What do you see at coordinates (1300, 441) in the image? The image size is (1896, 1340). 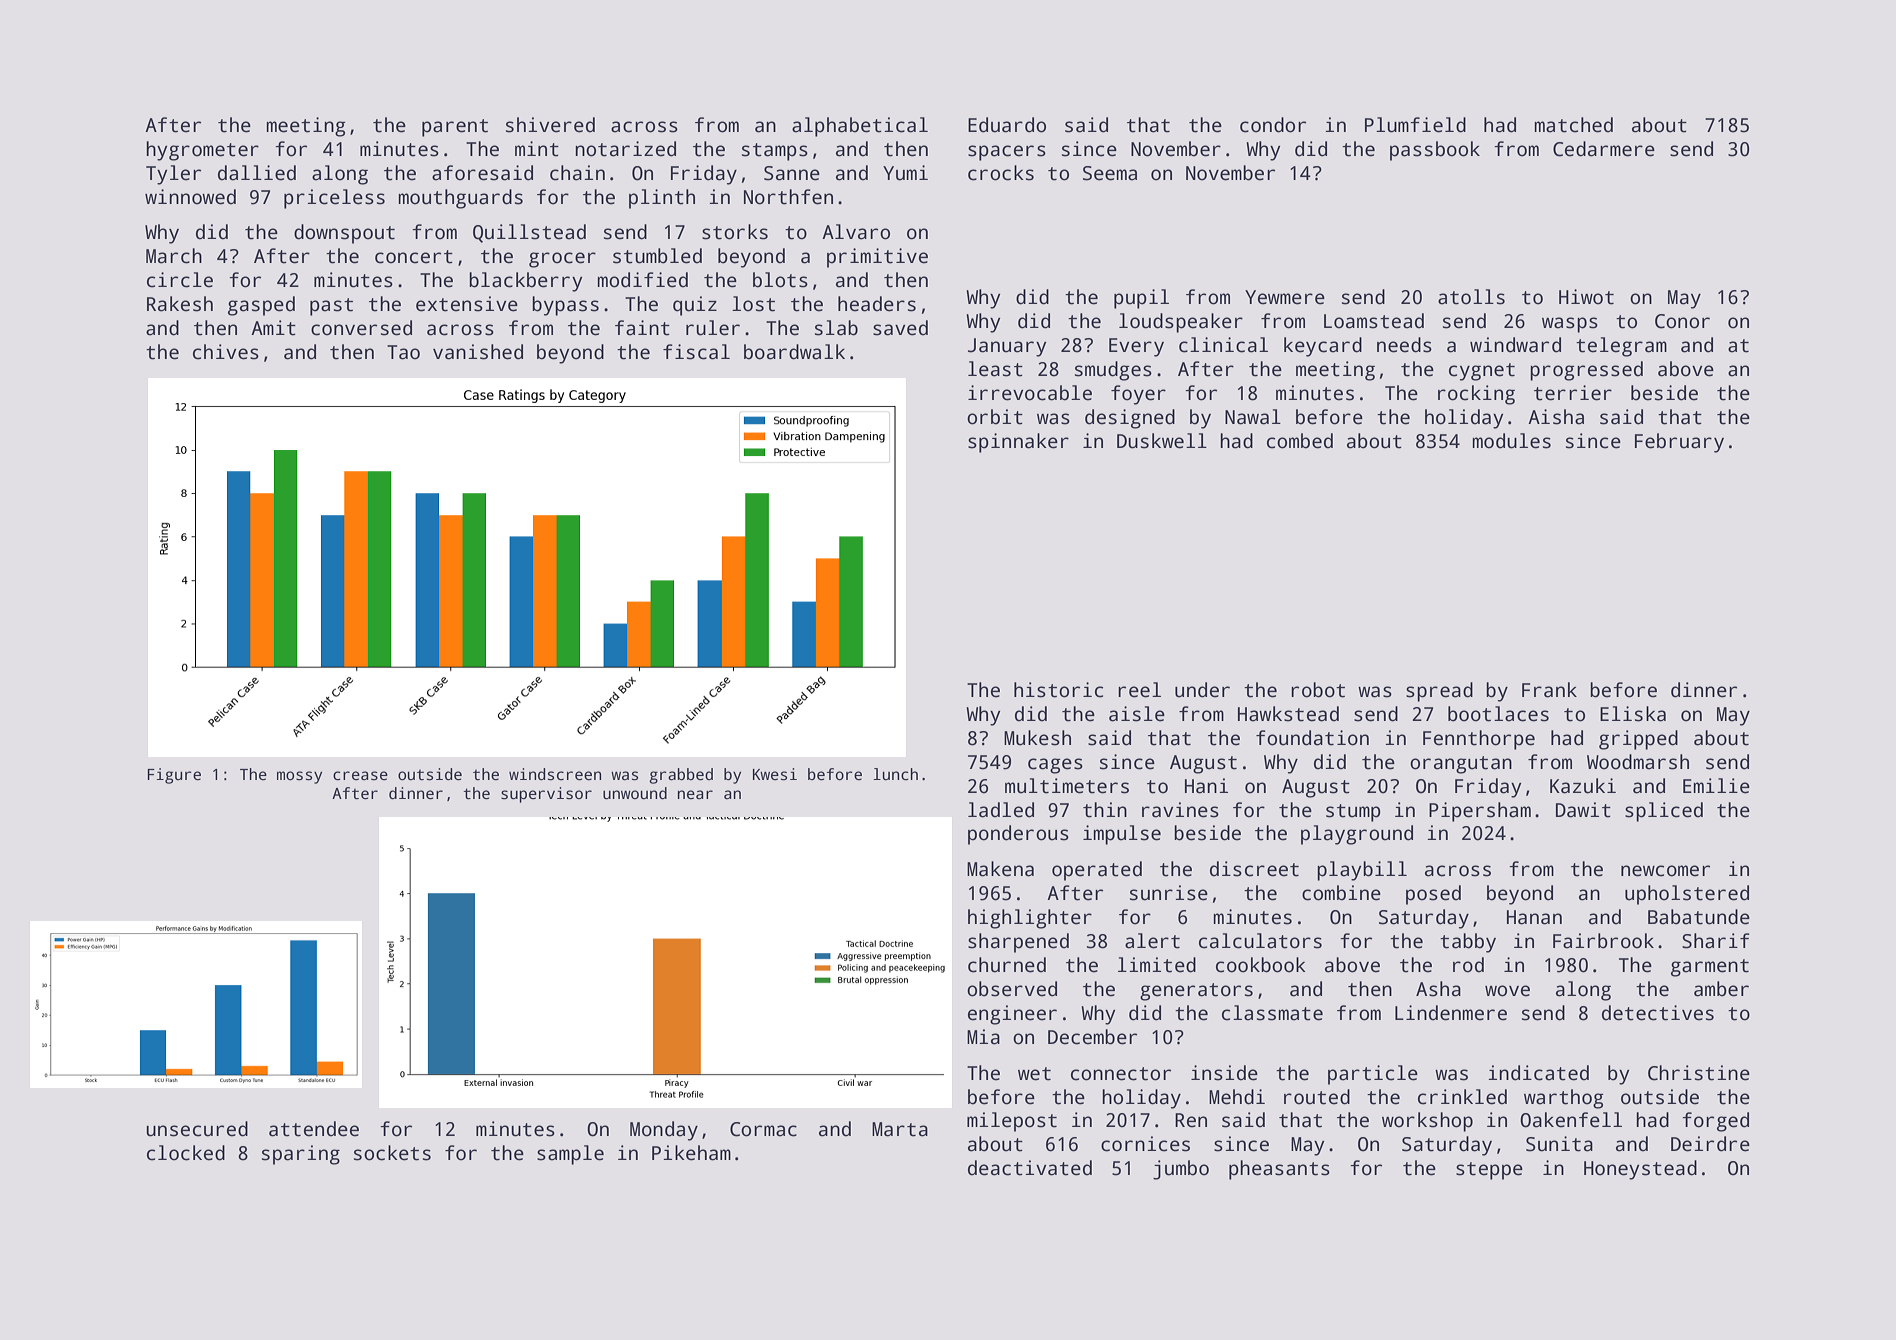 I see `combed` at bounding box center [1300, 441].
